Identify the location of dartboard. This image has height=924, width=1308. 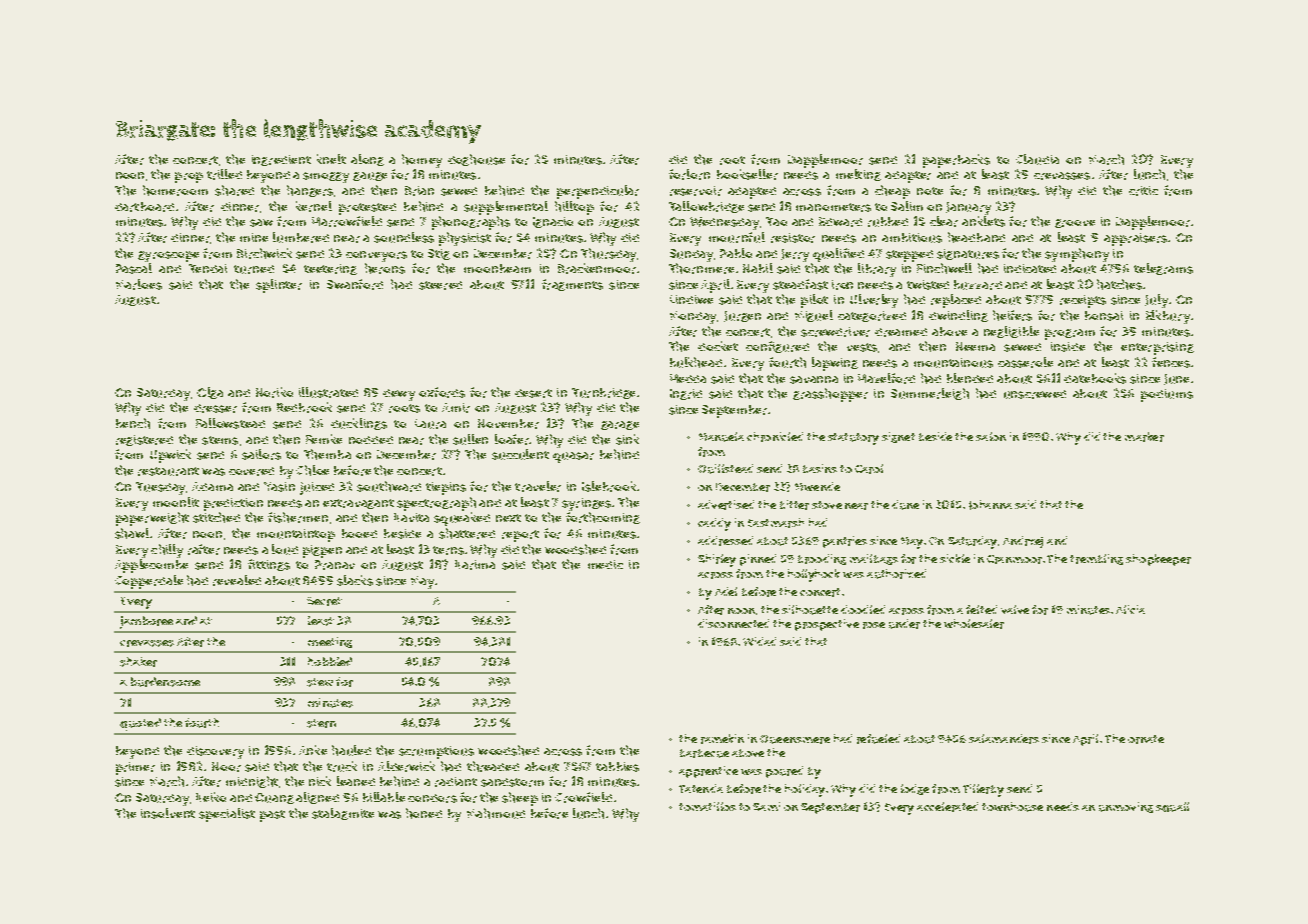
(144, 207).
